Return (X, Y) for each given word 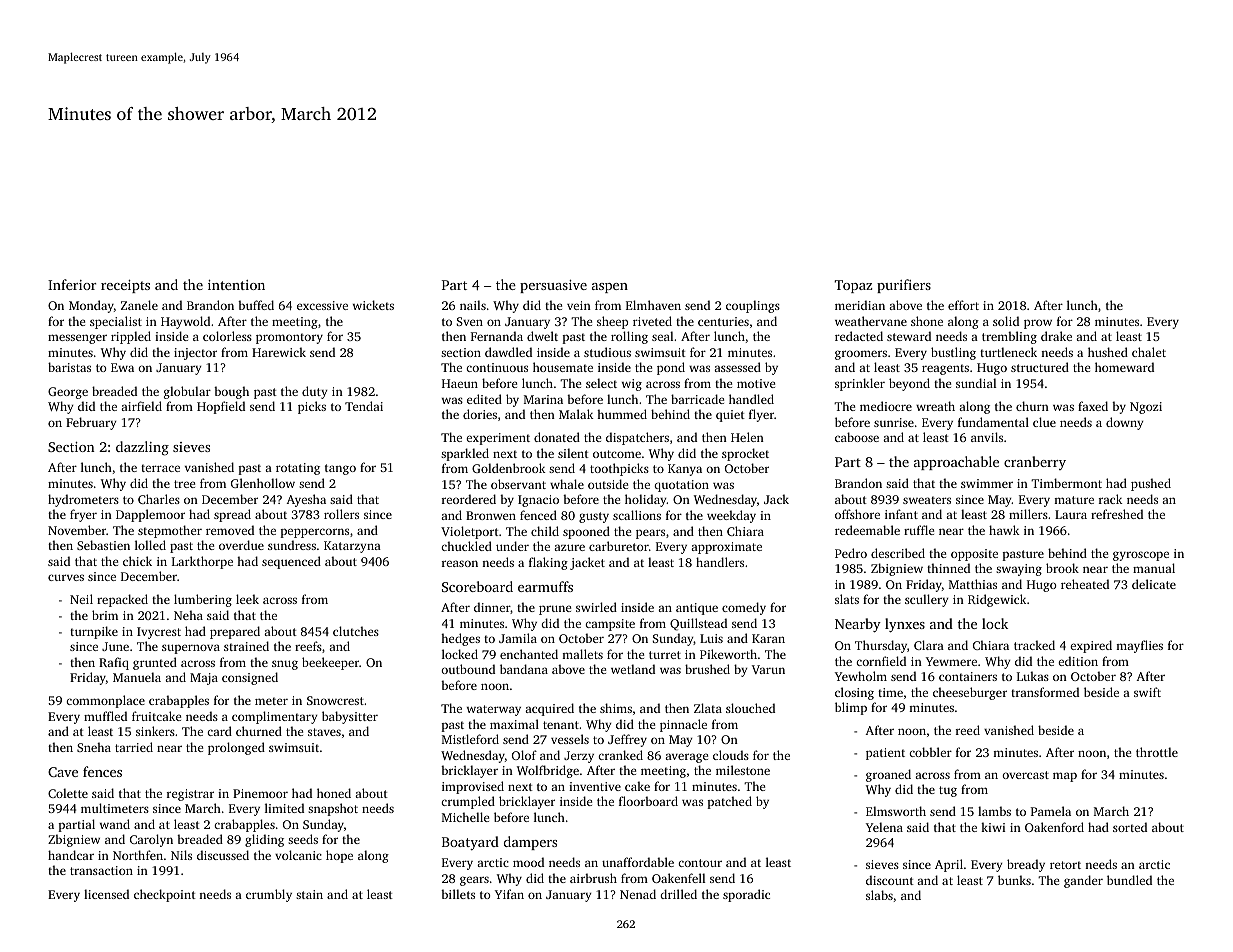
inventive (595, 786)
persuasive (553, 286)
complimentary (274, 717)
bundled (1129, 880)
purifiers (904, 286)
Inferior (72, 284)
